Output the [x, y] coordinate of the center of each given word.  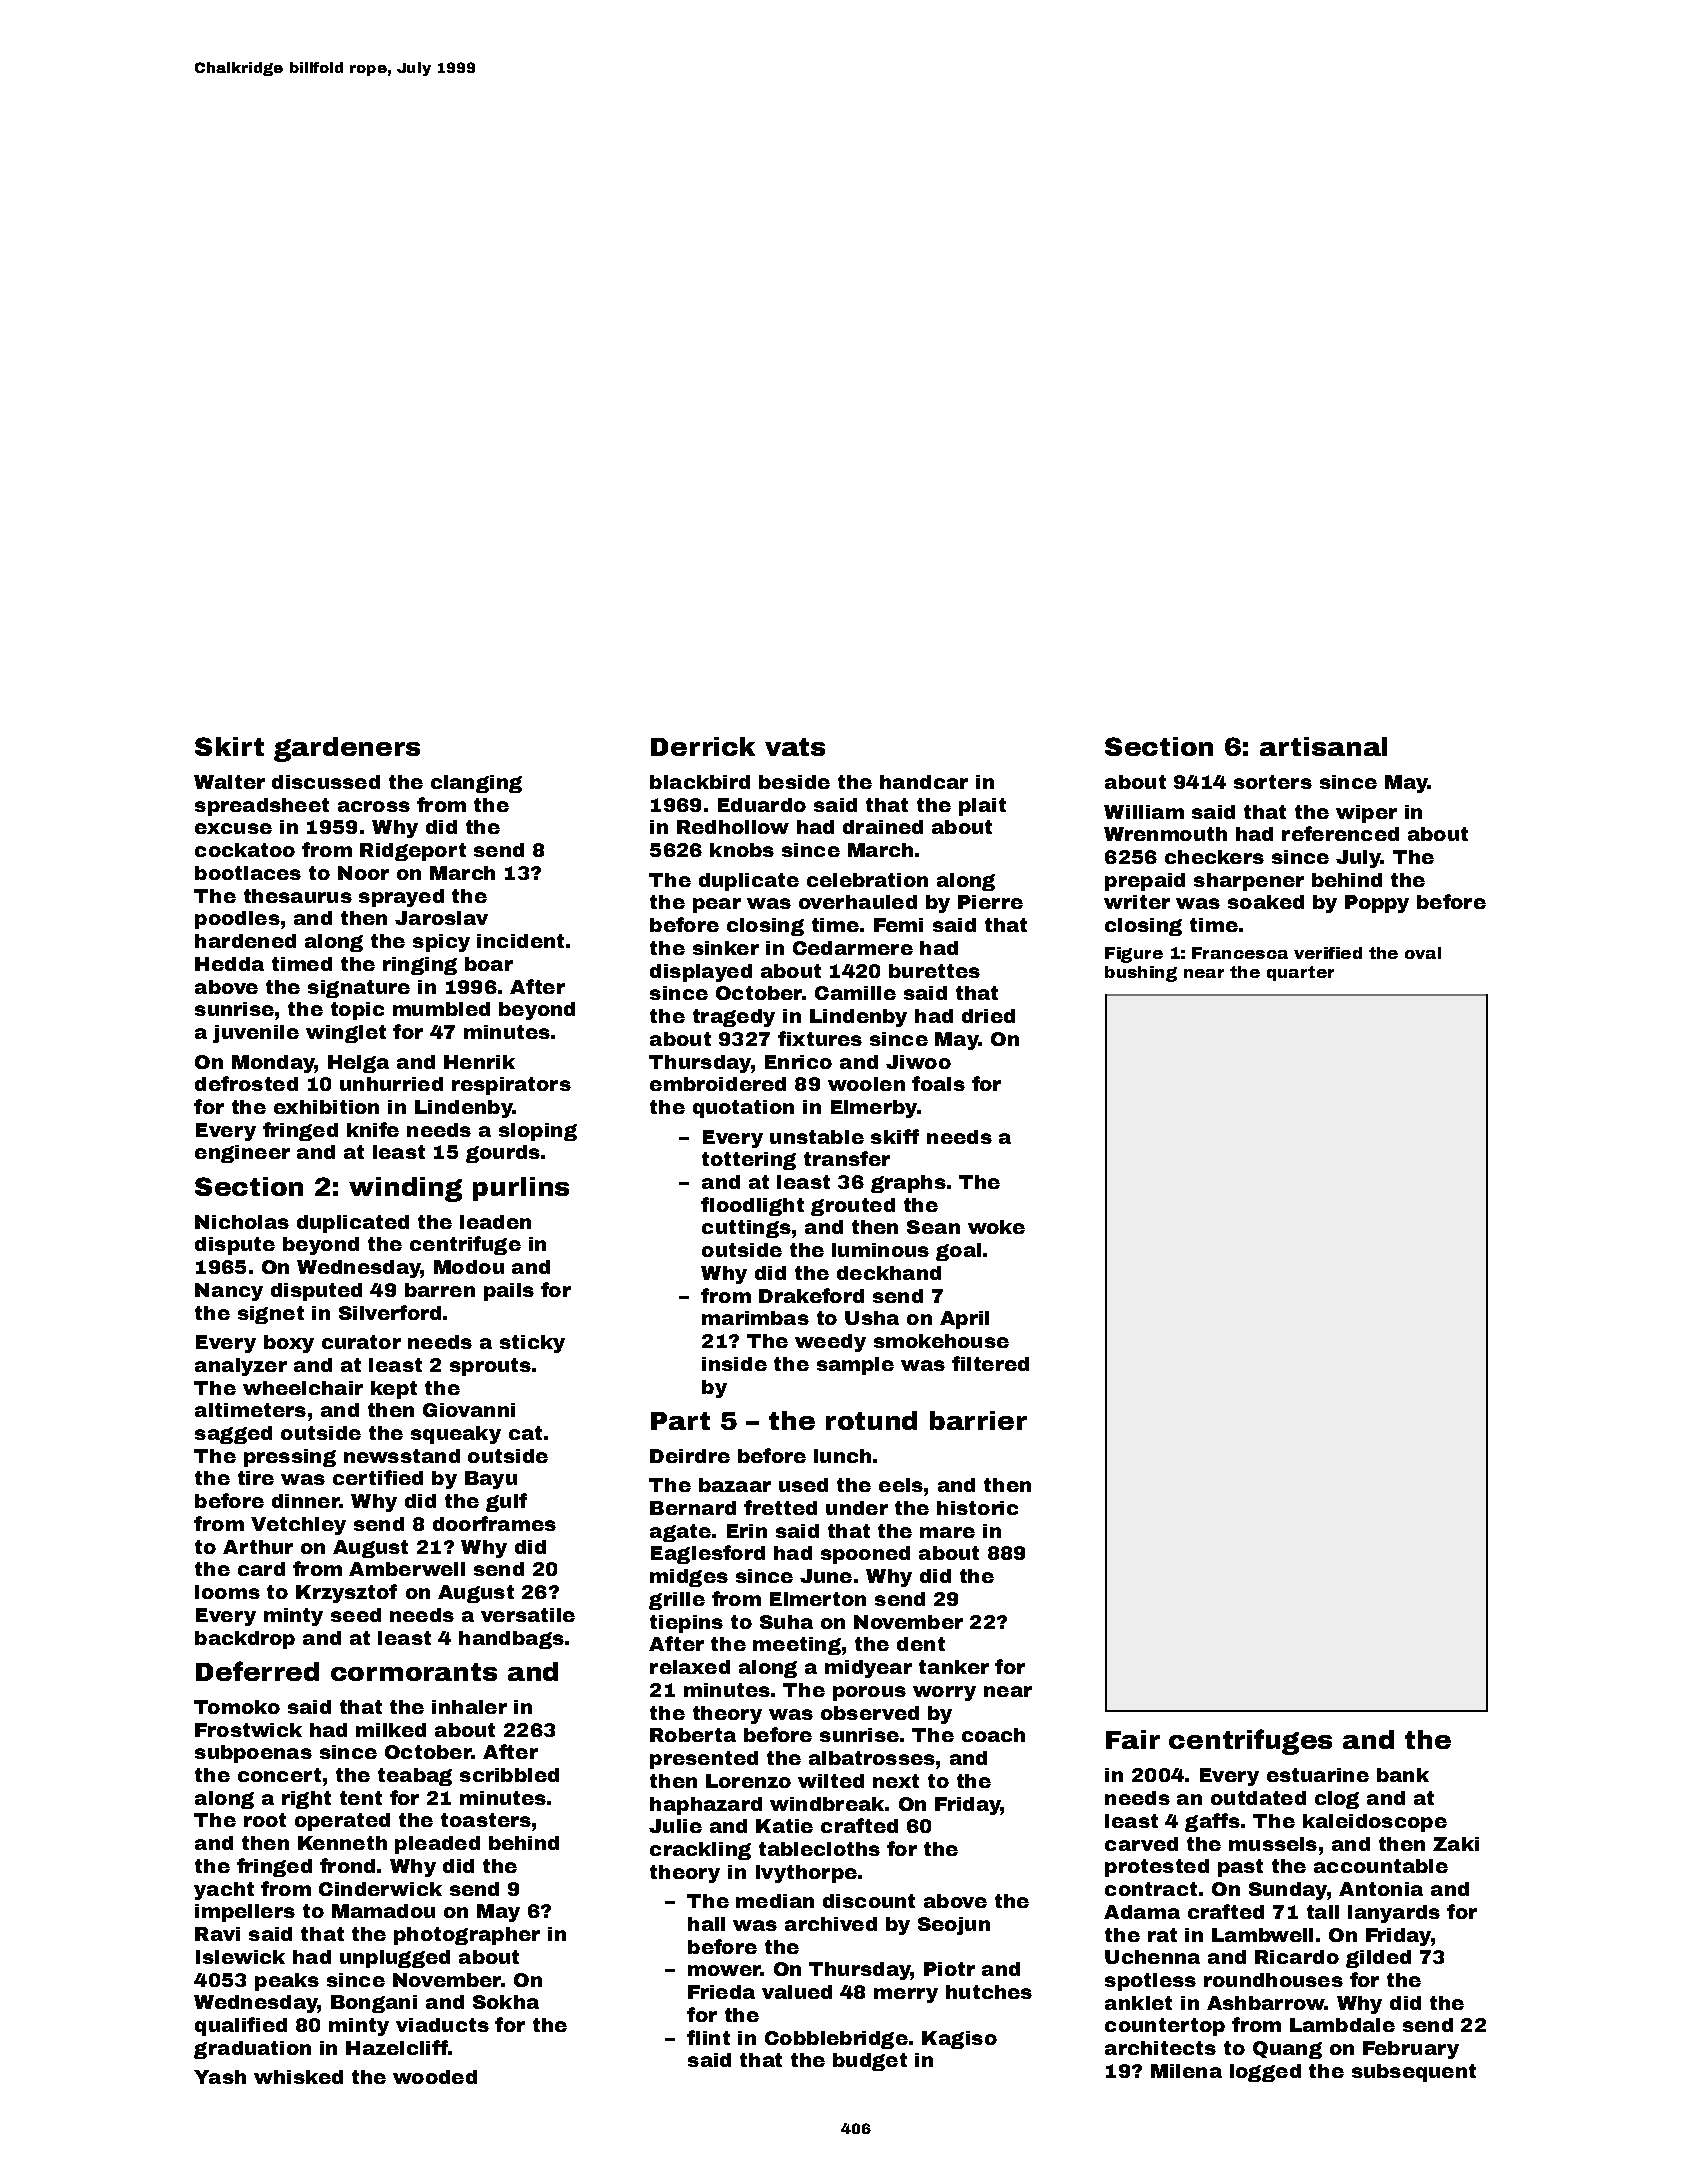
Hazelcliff [397, 2047]
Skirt [229, 746]
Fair [1133, 1739]
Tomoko [237, 1707]
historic [977, 1508]
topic [357, 1011]
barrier [978, 1420]
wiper [1366, 814]
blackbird [700, 782]
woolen [866, 1084]
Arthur [258, 1547]
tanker [954, 1667]
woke [996, 1227]
